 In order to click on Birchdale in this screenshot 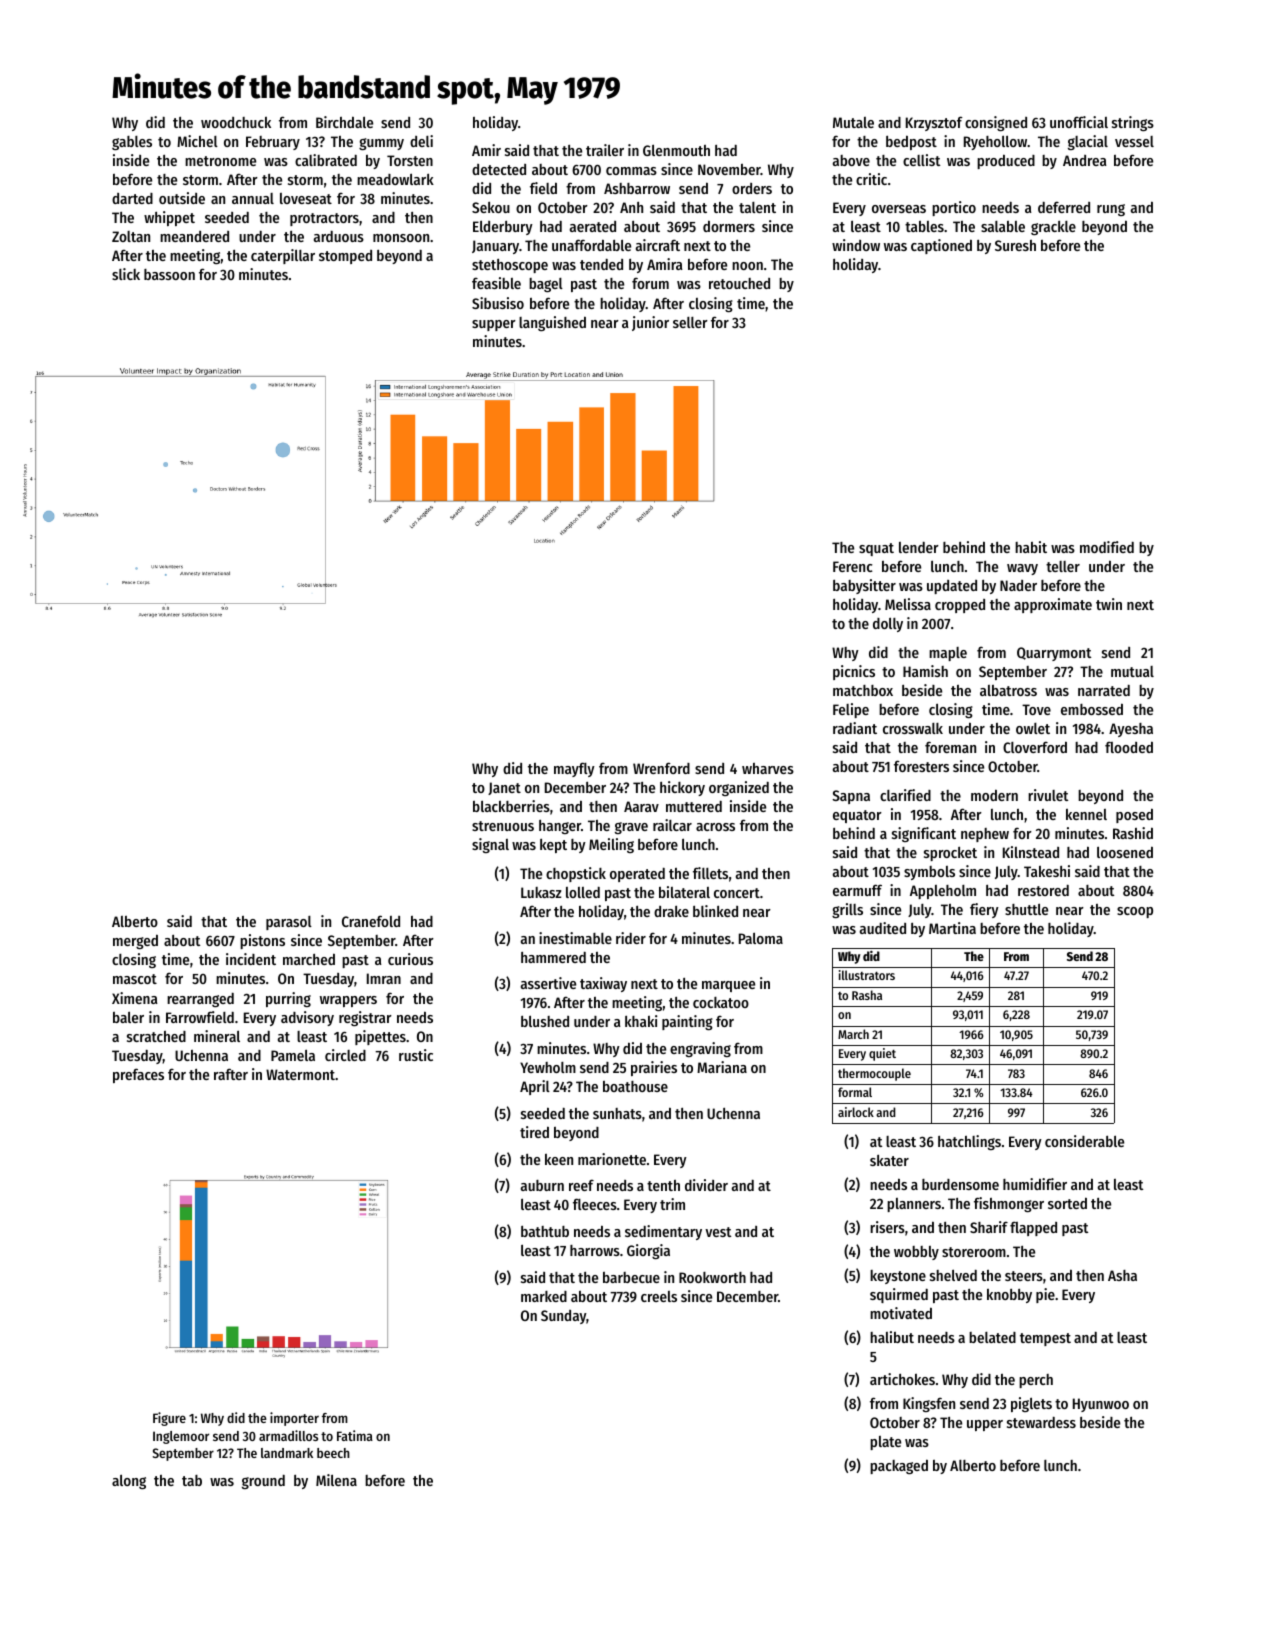, I will do `click(344, 122)`.
